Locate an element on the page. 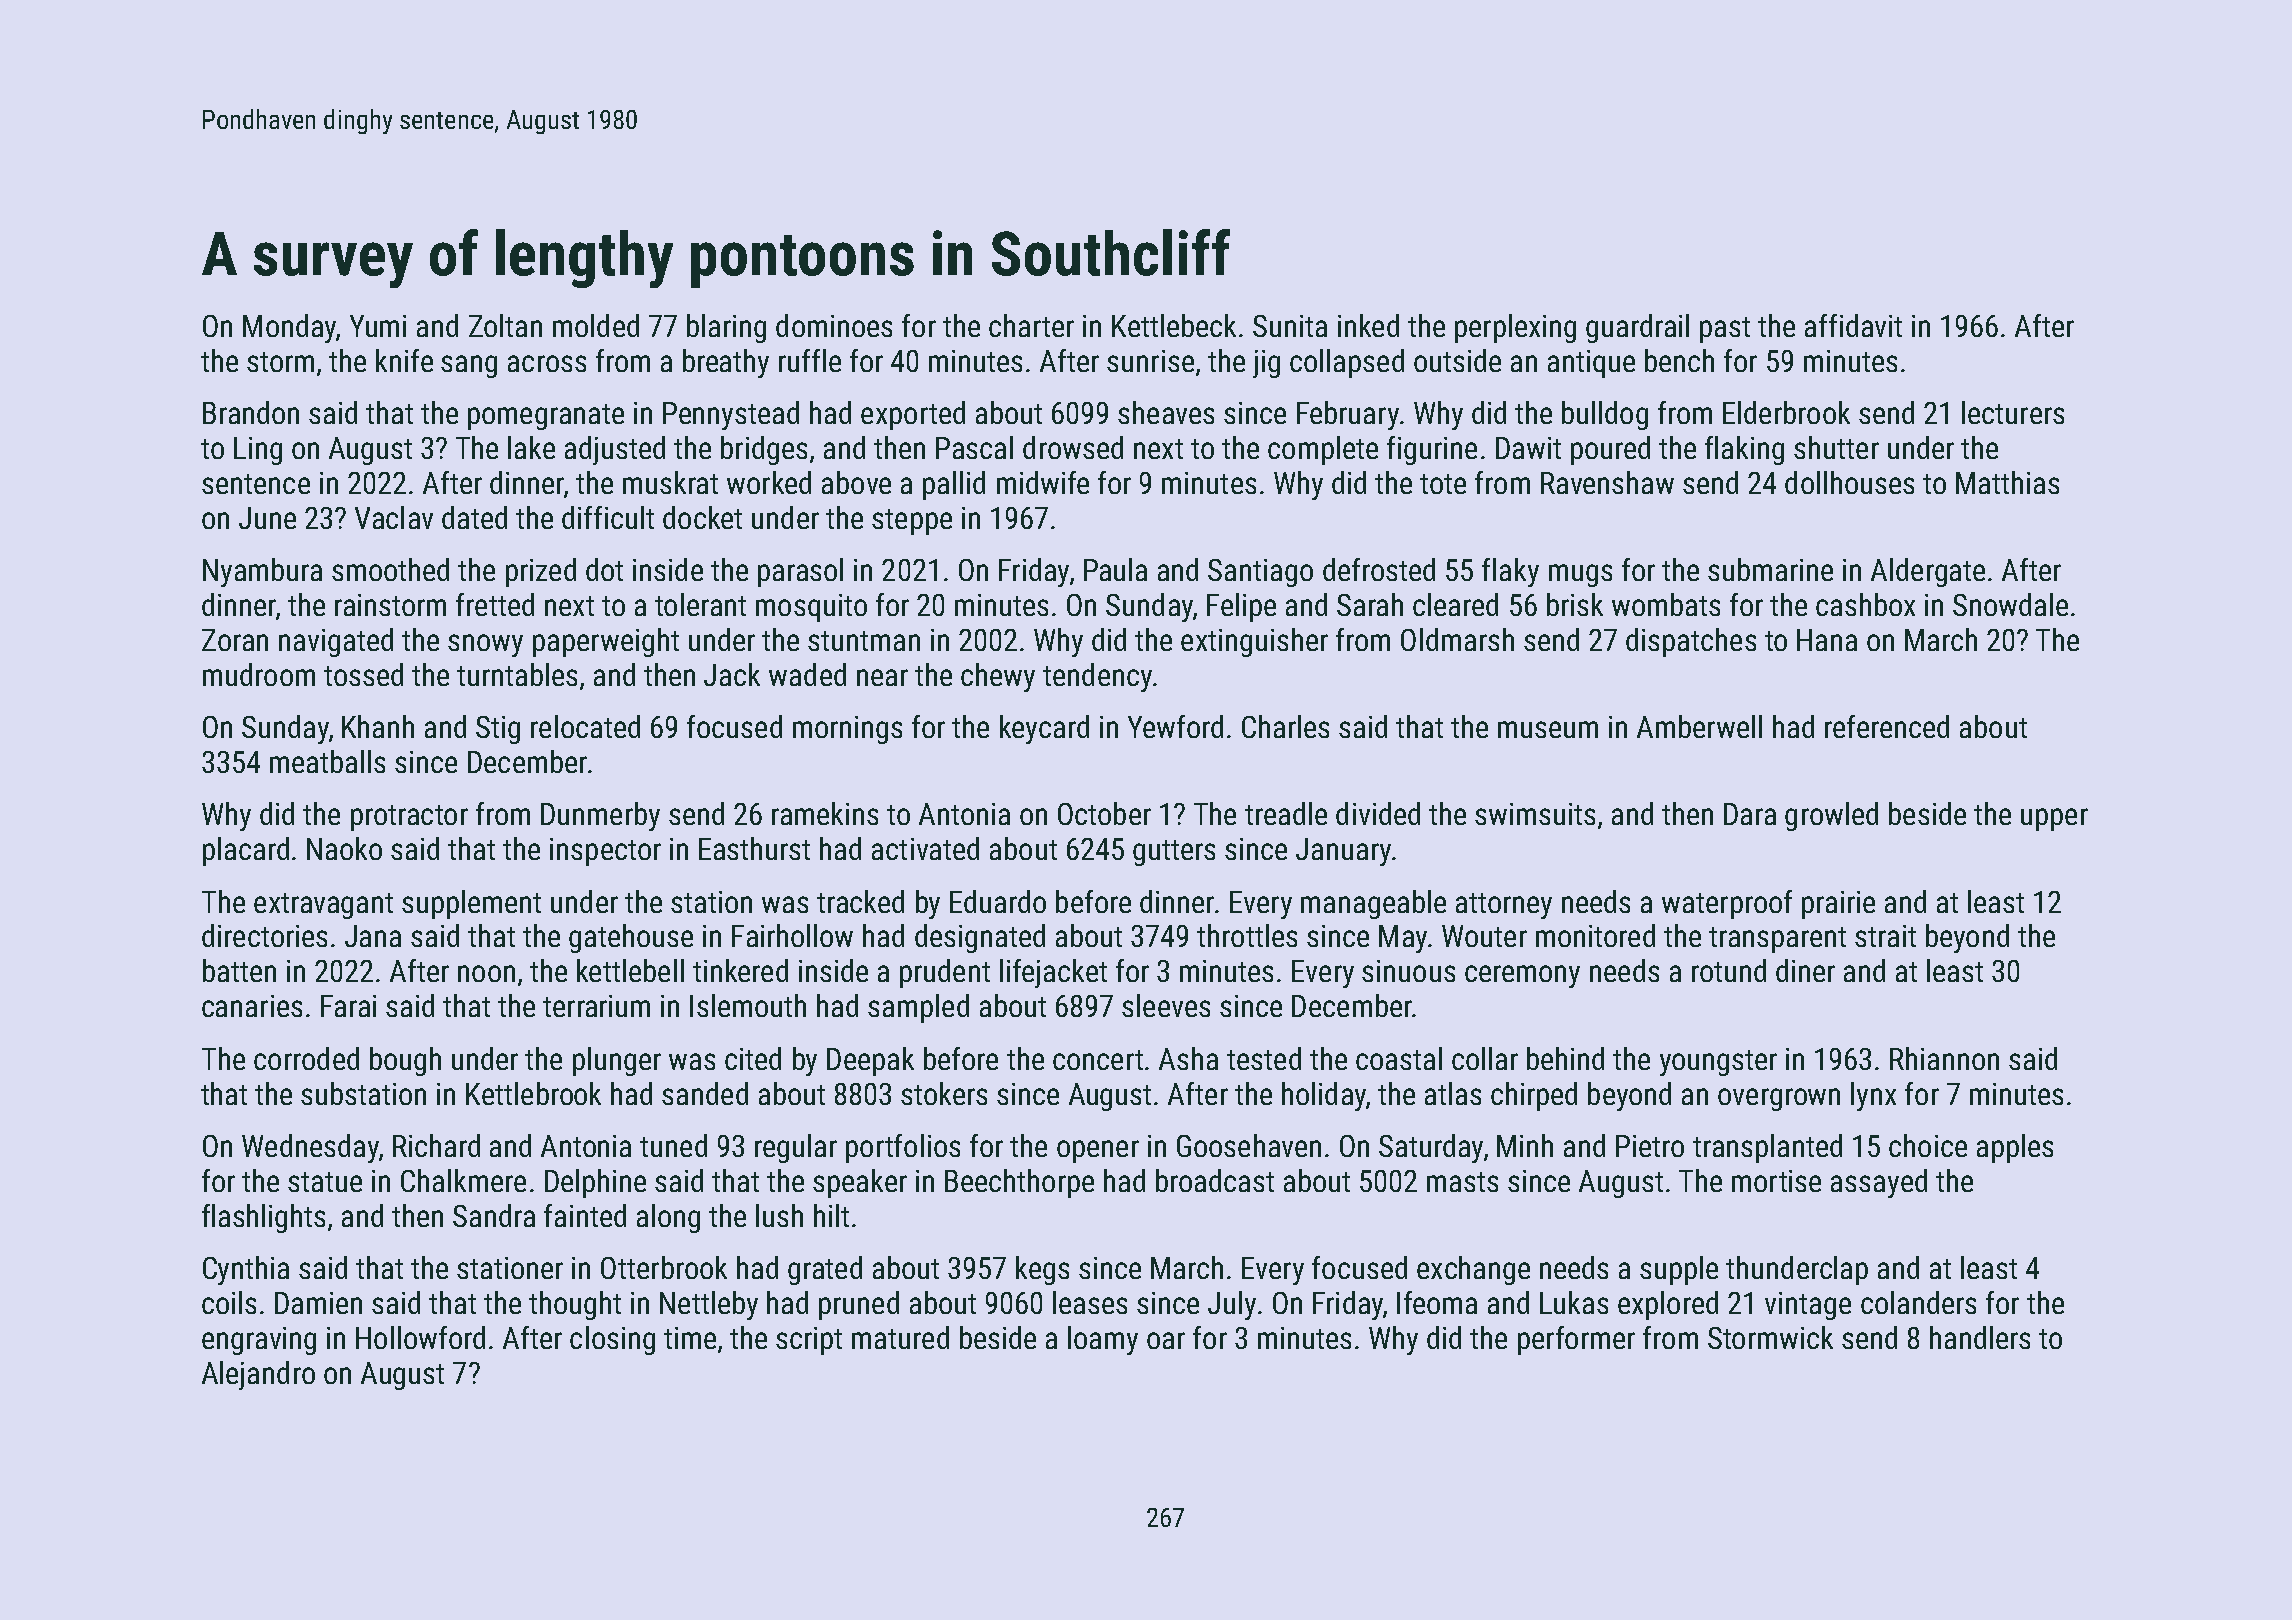 This image has height=1620, width=2292. sheaves is located at coordinates (1166, 412).
